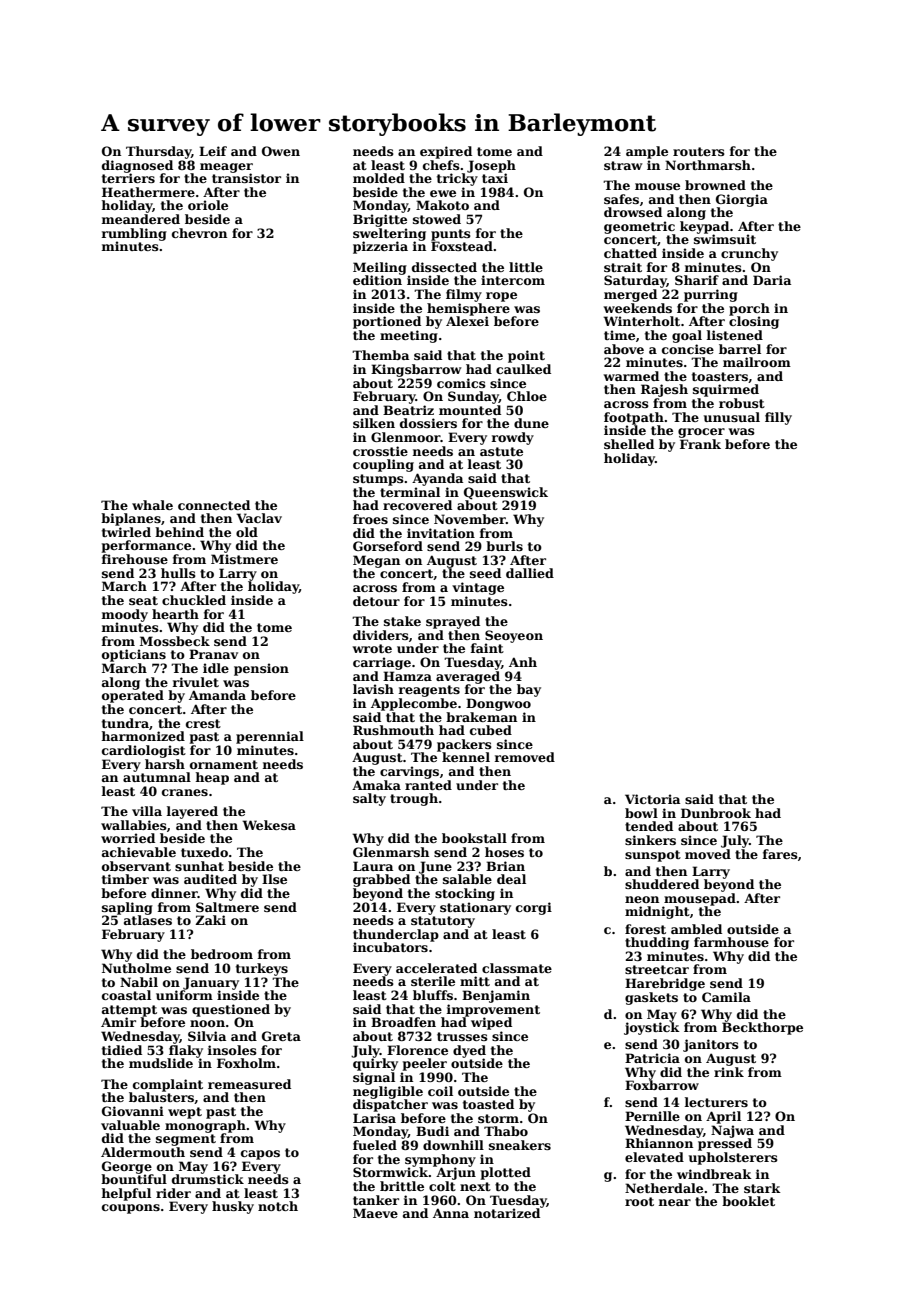 This document has height=1316, width=908. Describe the element at coordinates (700, 444) in the document. I see `Frank` at that location.
